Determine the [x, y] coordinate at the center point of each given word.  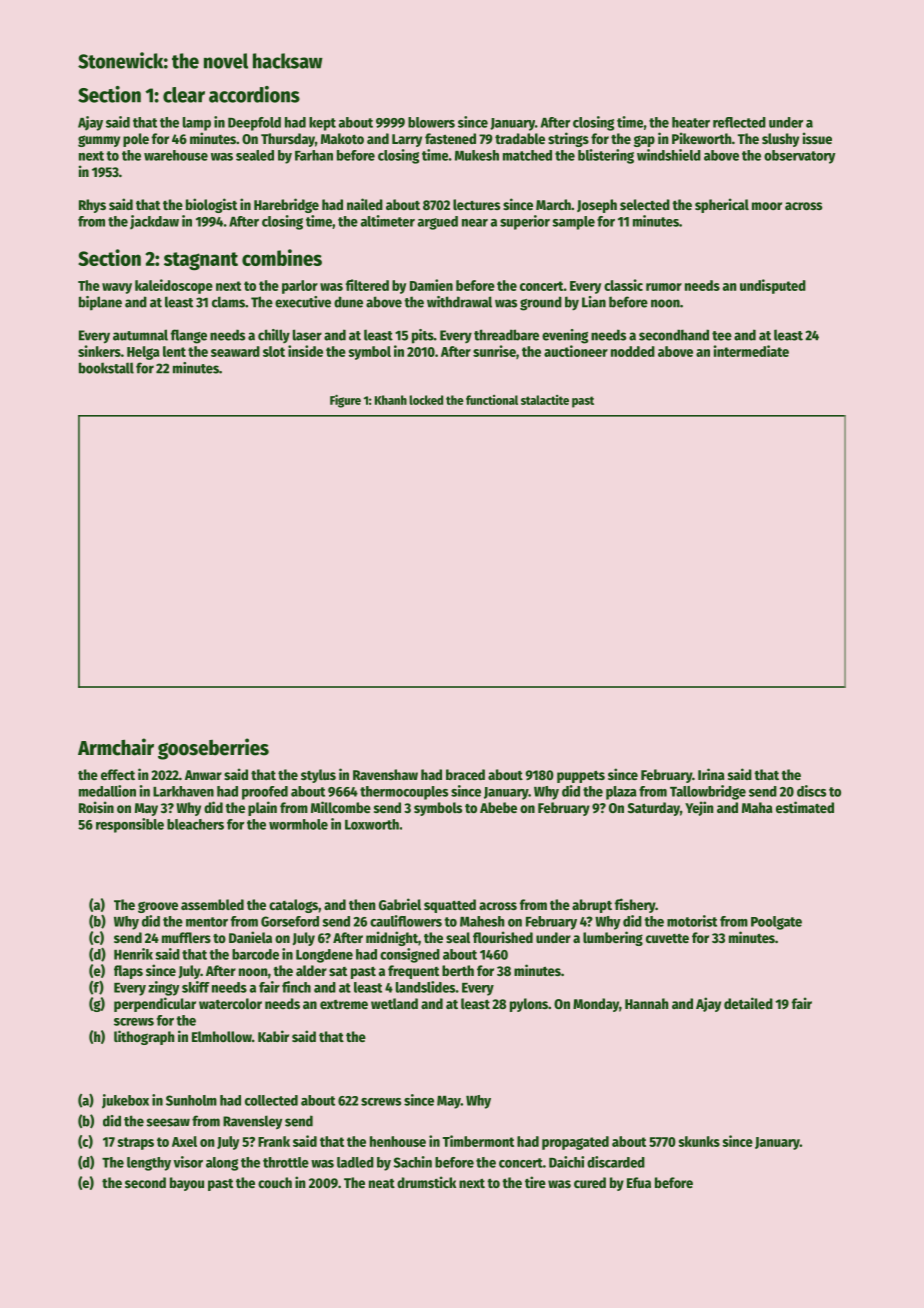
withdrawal [459, 302]
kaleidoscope [174, 286]
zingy [164, 988]
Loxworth [372, 824]
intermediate [751, 351]
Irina [711, 774]
